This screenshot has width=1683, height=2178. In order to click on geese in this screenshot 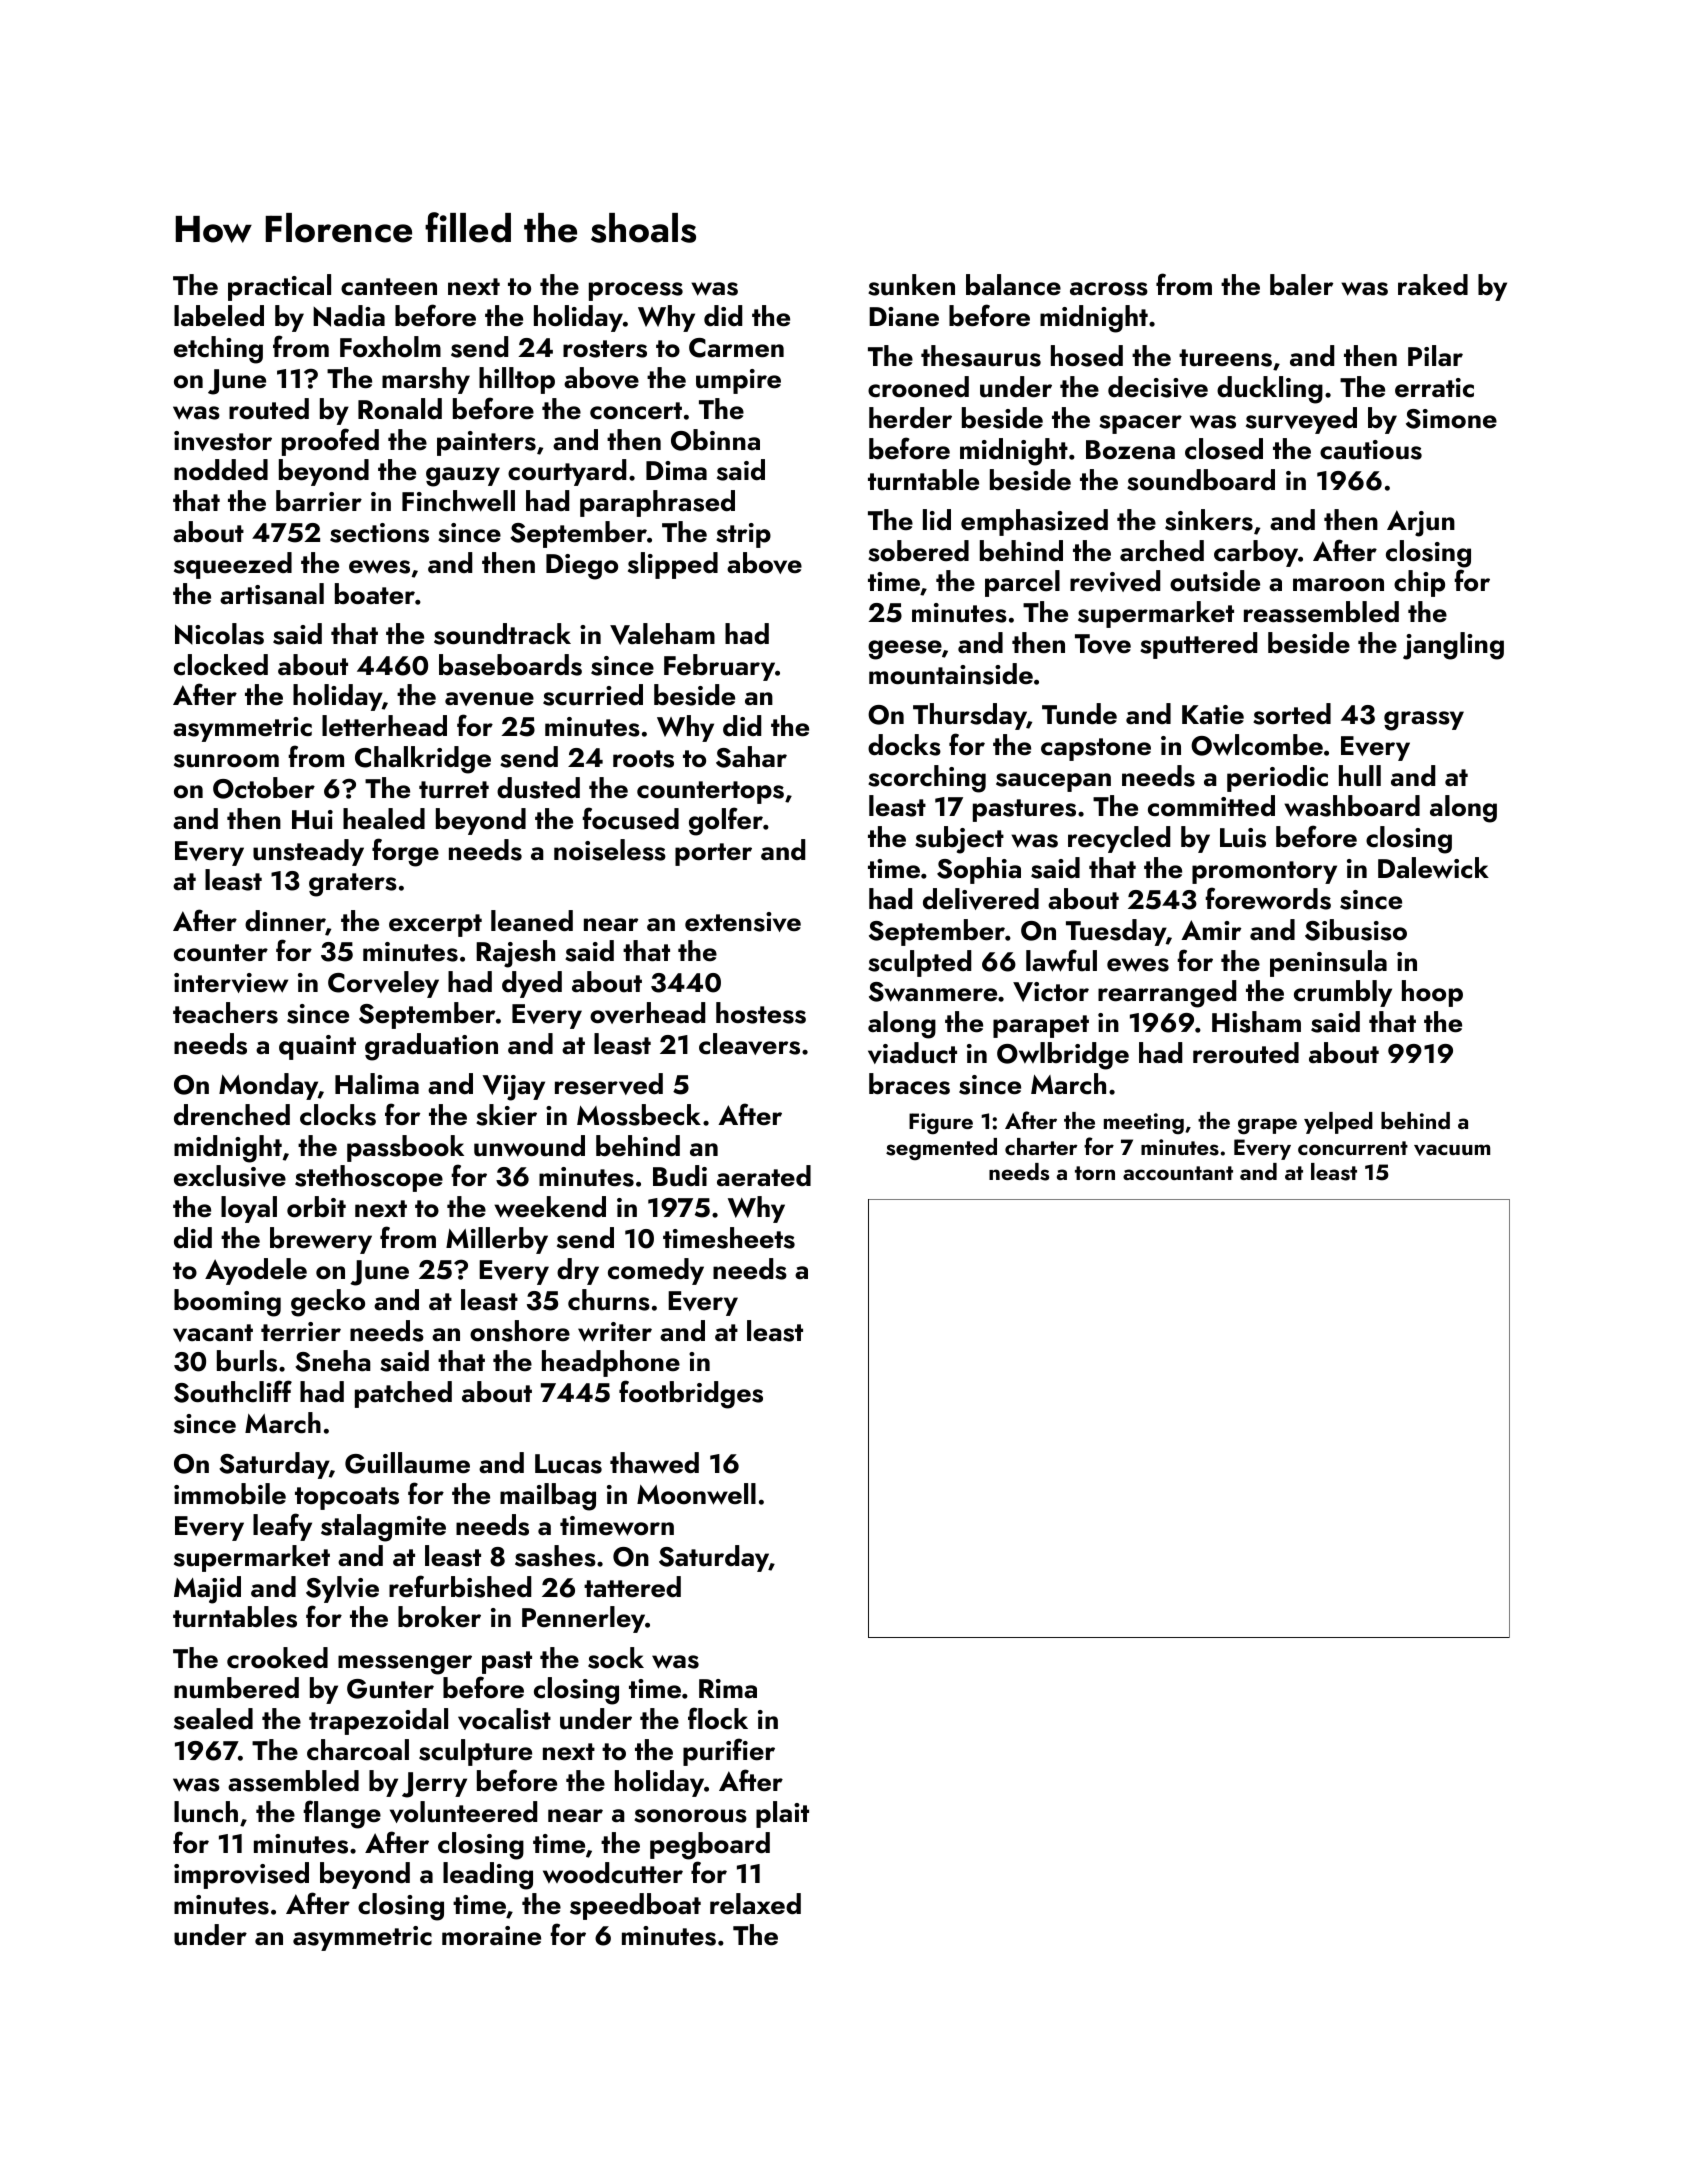, I will do `click(905, 650)`.
